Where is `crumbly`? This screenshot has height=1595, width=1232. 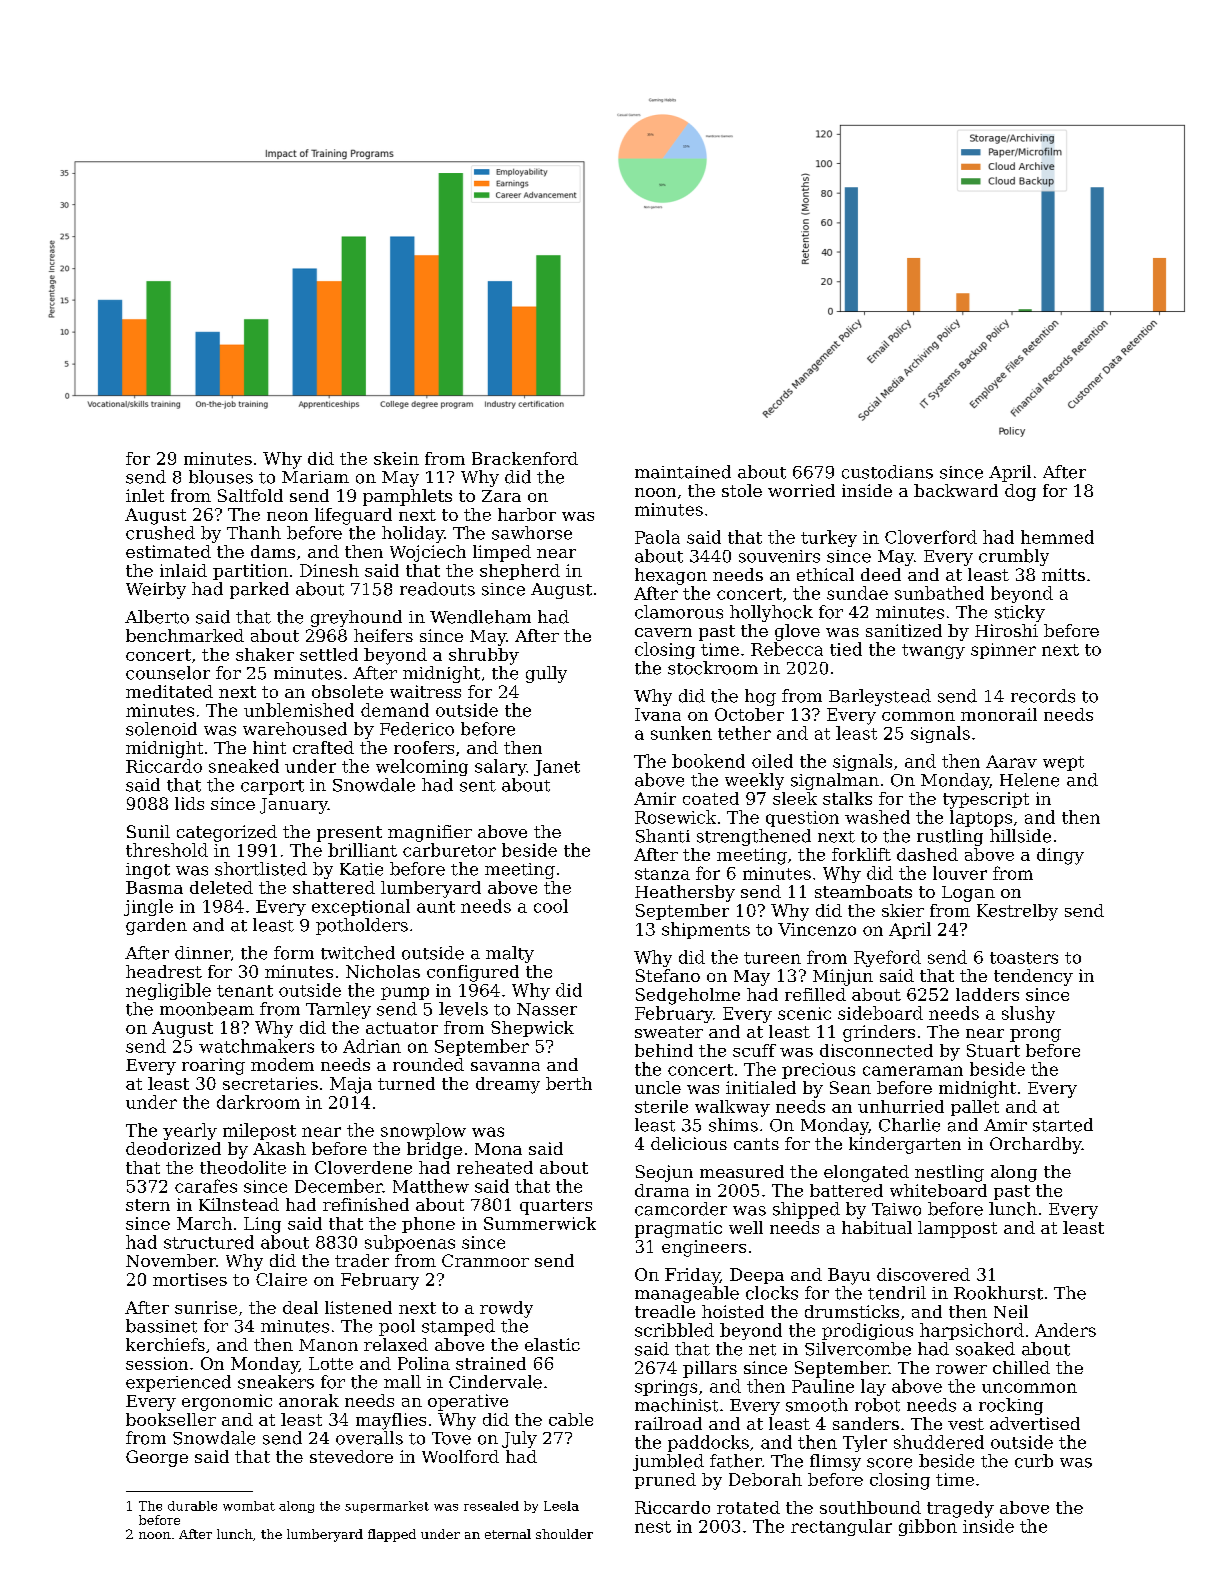
crumbly is located at coordinates (1014, 557).
